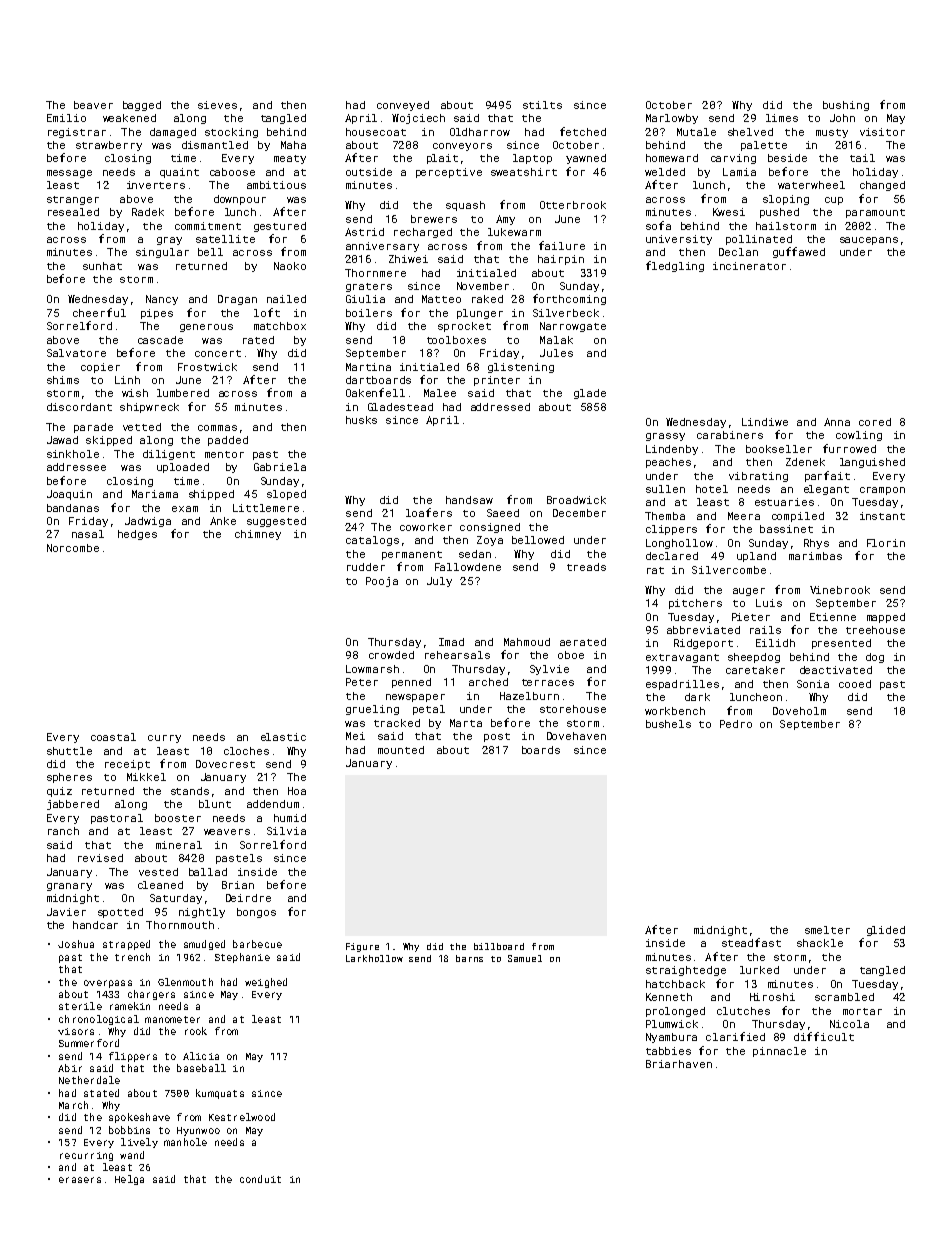 The width and height of the document is (952, 1233). I want to click on conduit, so click(260, 1179).
